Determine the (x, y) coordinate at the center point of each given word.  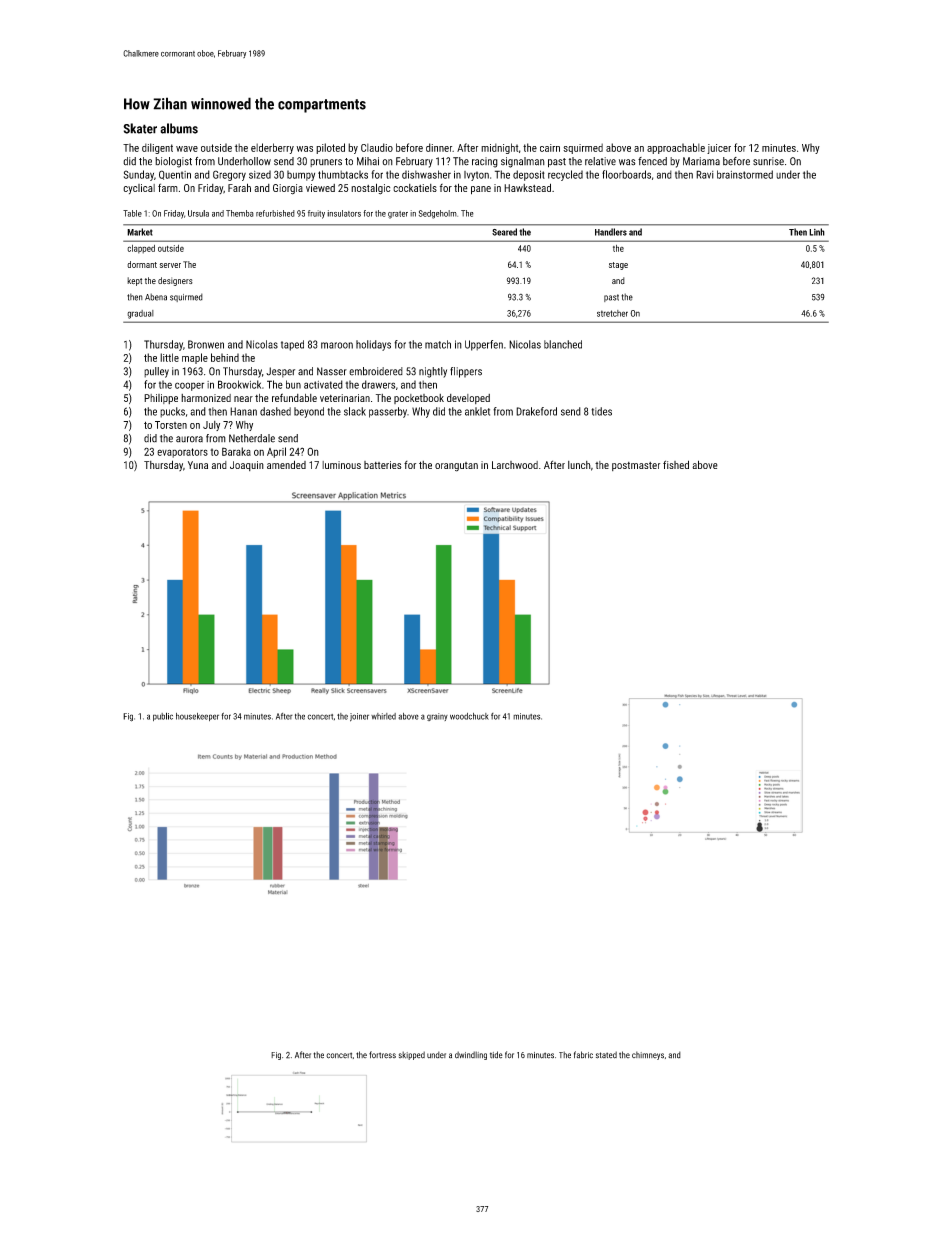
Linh (817, 232)
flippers (466, 372)
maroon (337, 345)
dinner (439, 147)
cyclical (139, 189)
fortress (382, 1055)
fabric (583, 1055)
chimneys (648, 1055)
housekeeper (197, 717)
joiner (359, 717)
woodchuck (469, 716)
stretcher (612, 313)
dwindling (471, 1055)
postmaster (636, 466)
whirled (383, 716)
